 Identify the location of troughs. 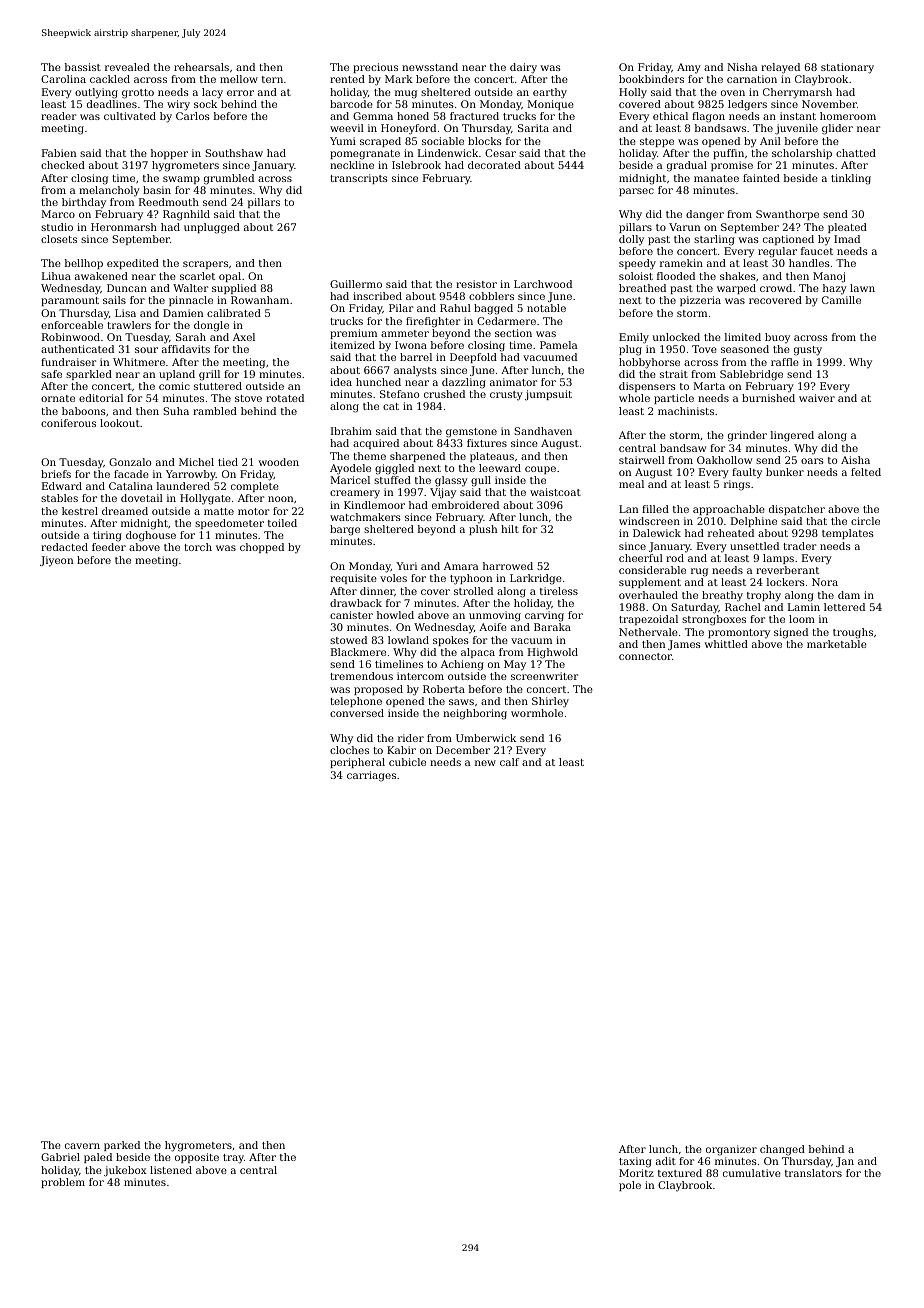
(853, 633).
